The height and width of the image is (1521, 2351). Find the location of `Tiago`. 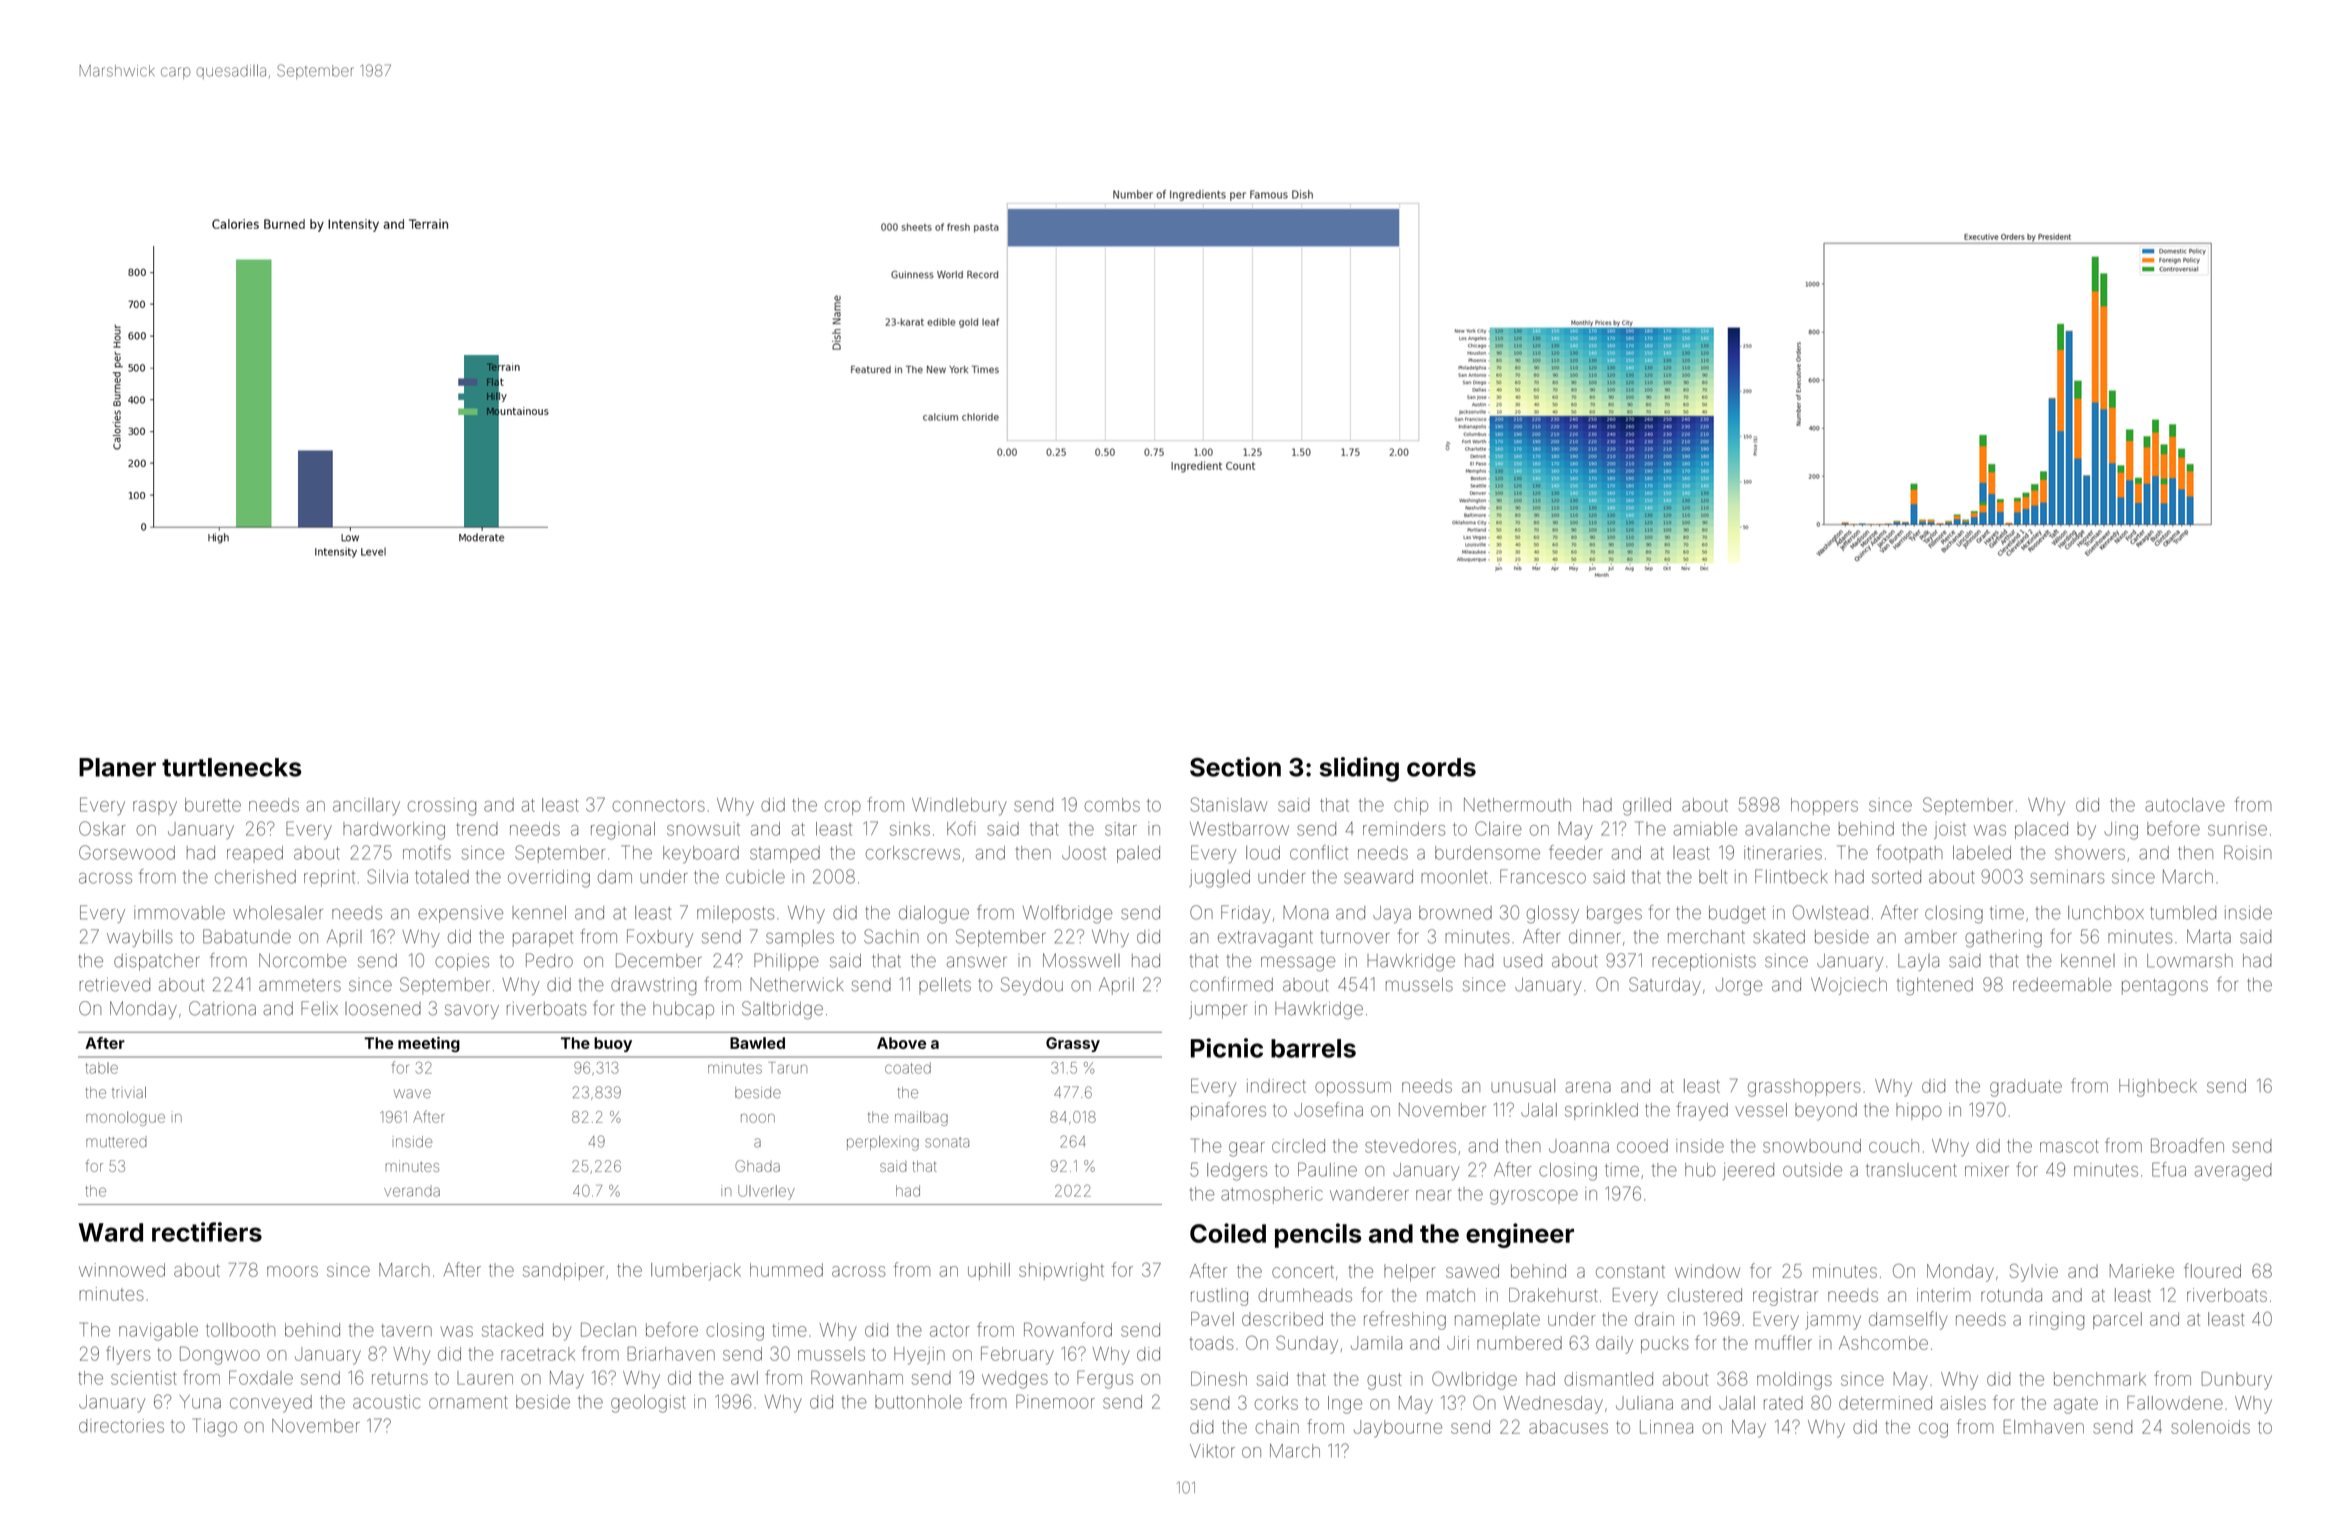

Tiago is located at coordinates (215, 1427).
